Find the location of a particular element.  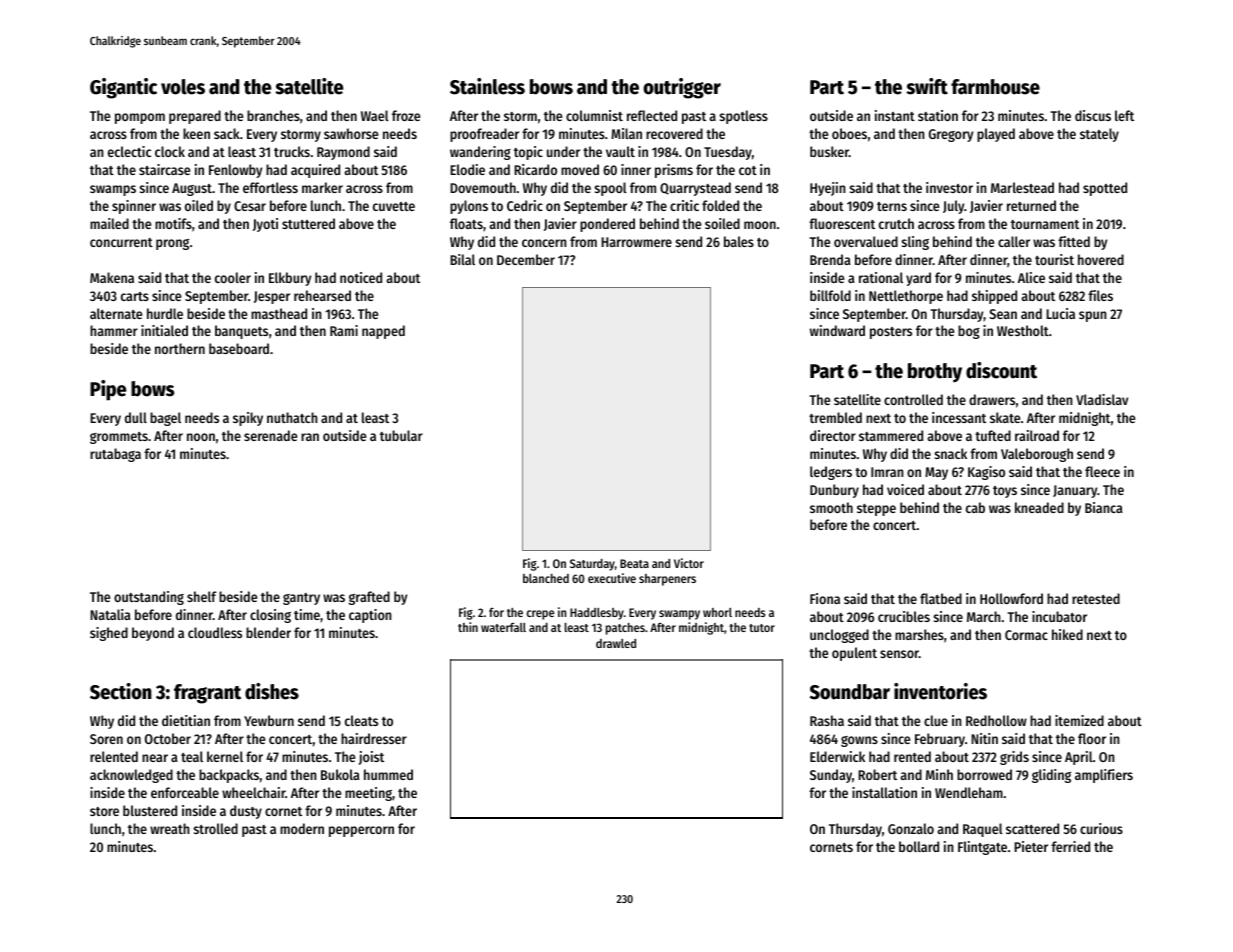

concern is located at coordinates (544, 243).
